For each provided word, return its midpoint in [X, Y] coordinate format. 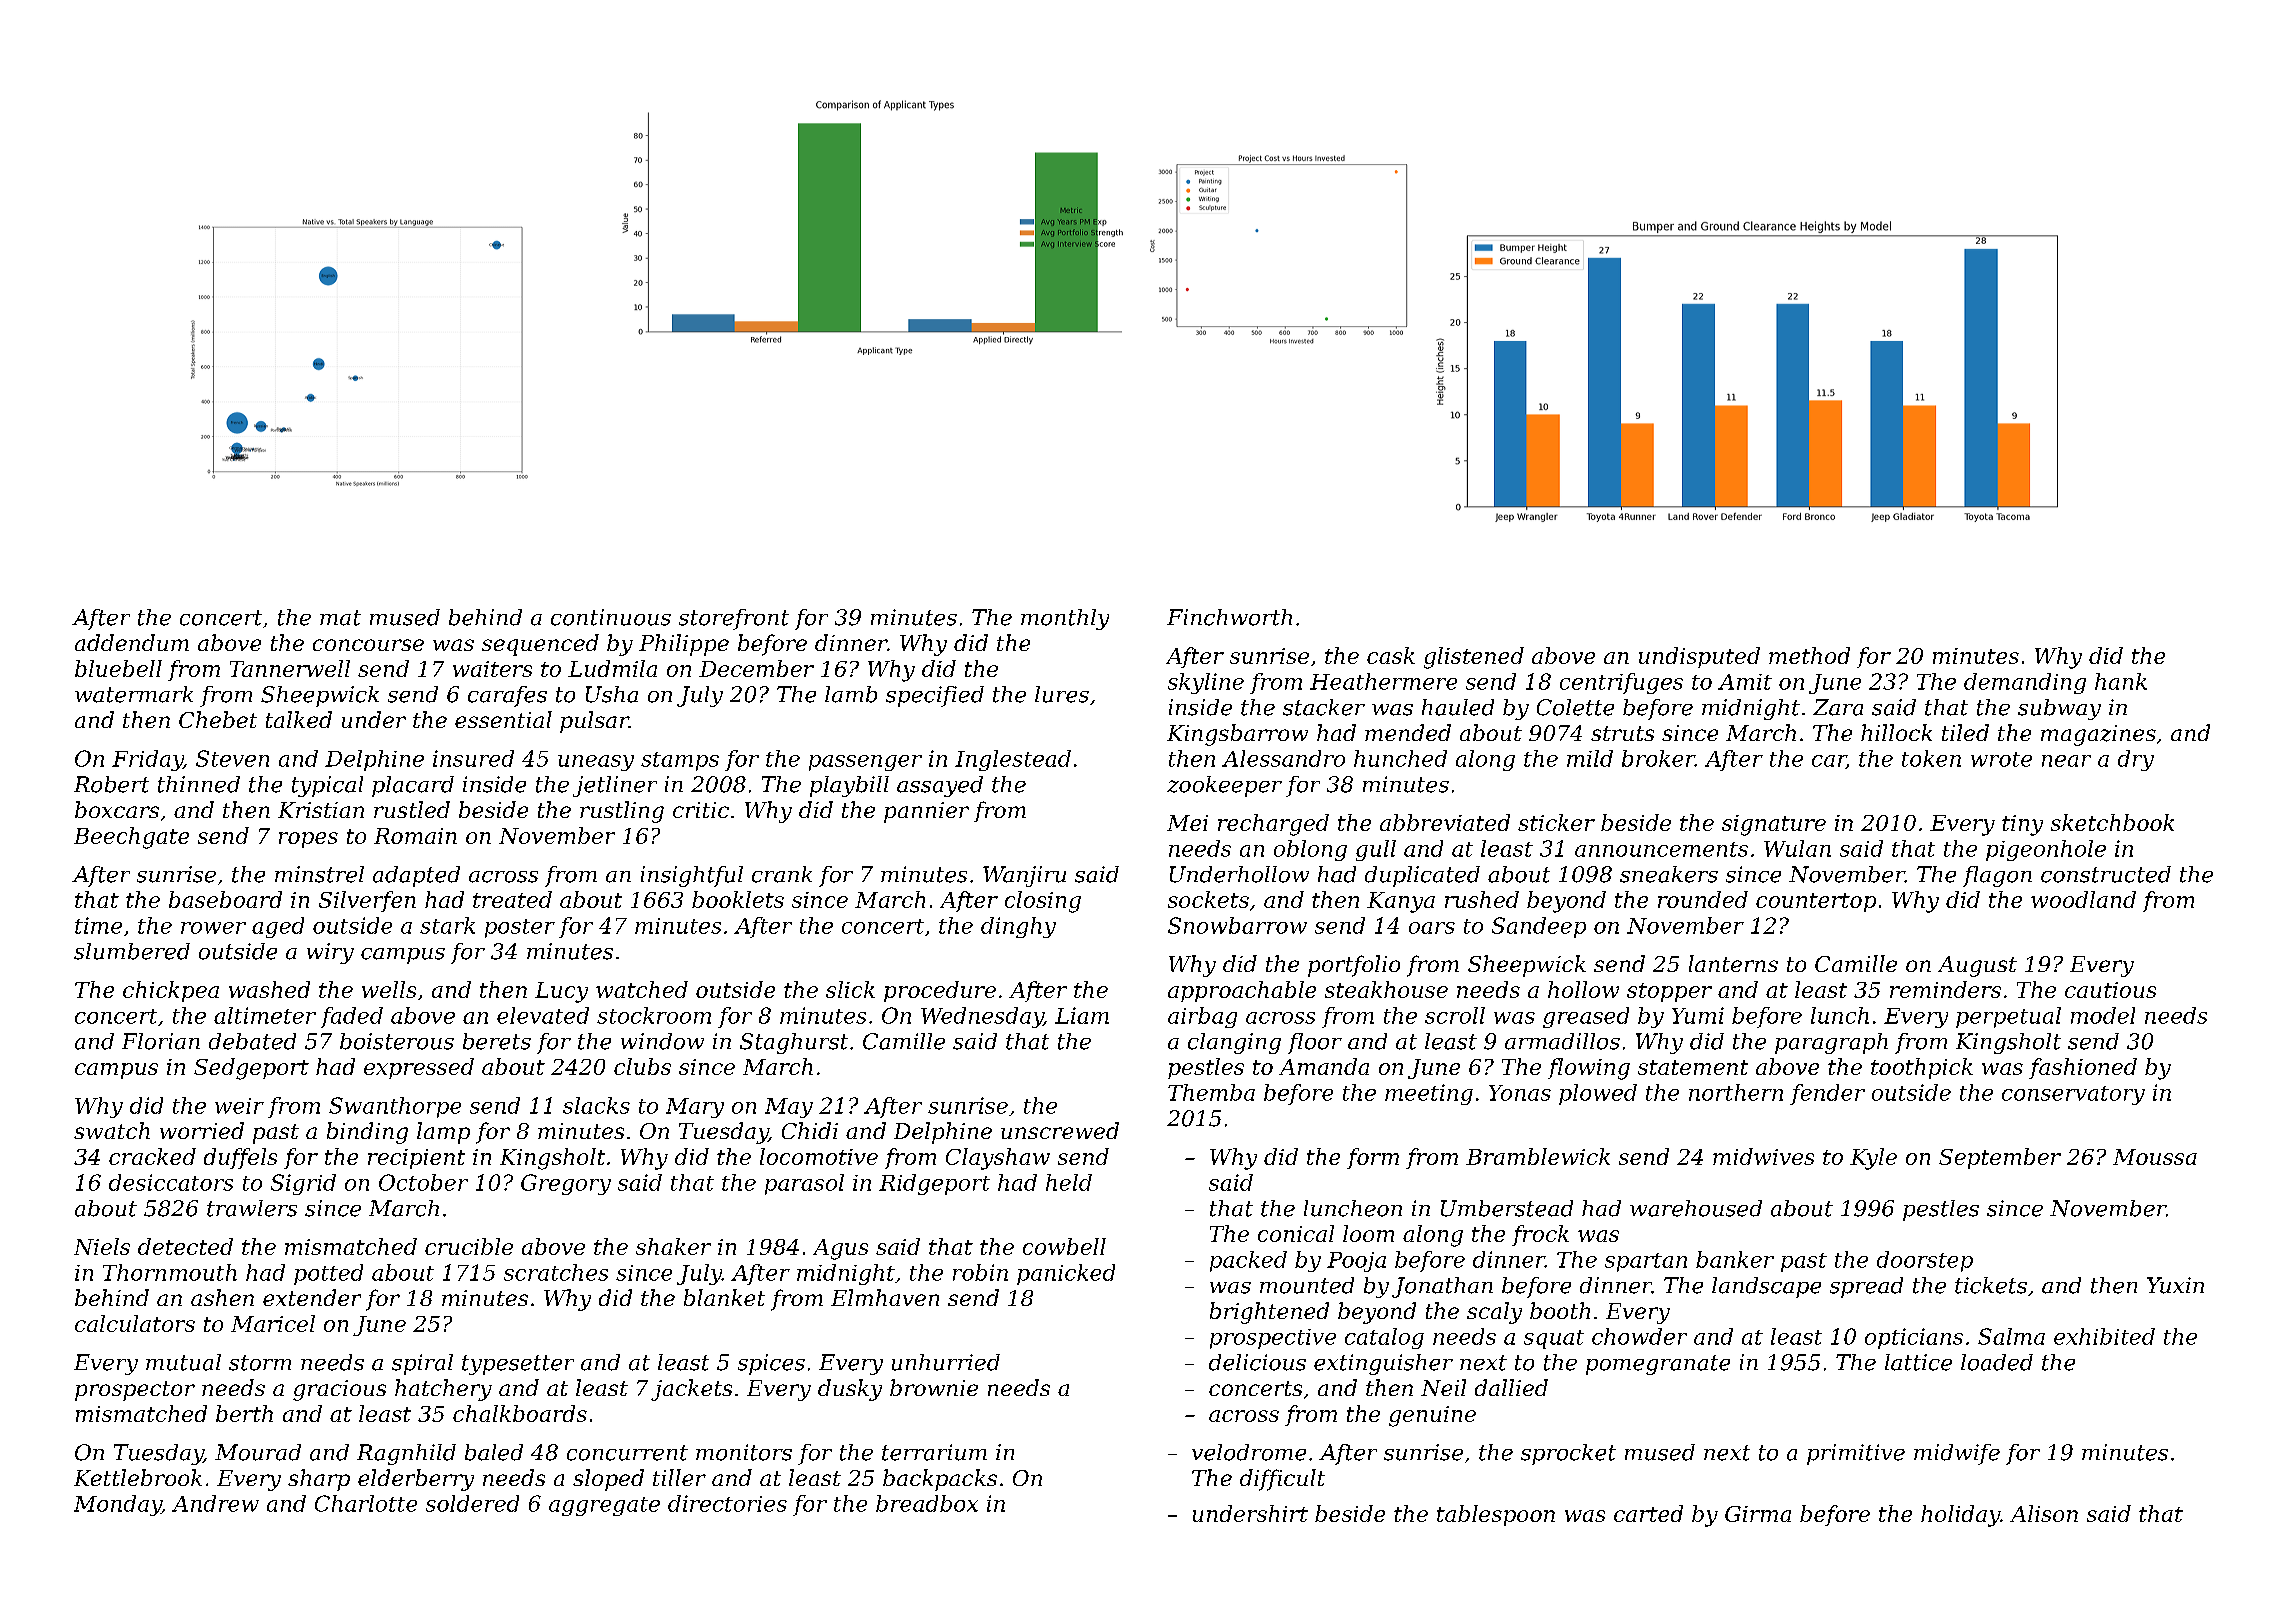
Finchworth [1229, 617]
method [1809, 655]
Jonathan [1442, 1287]
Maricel [273, 1323]
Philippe [684, 645]
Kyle [1873, 1159]
